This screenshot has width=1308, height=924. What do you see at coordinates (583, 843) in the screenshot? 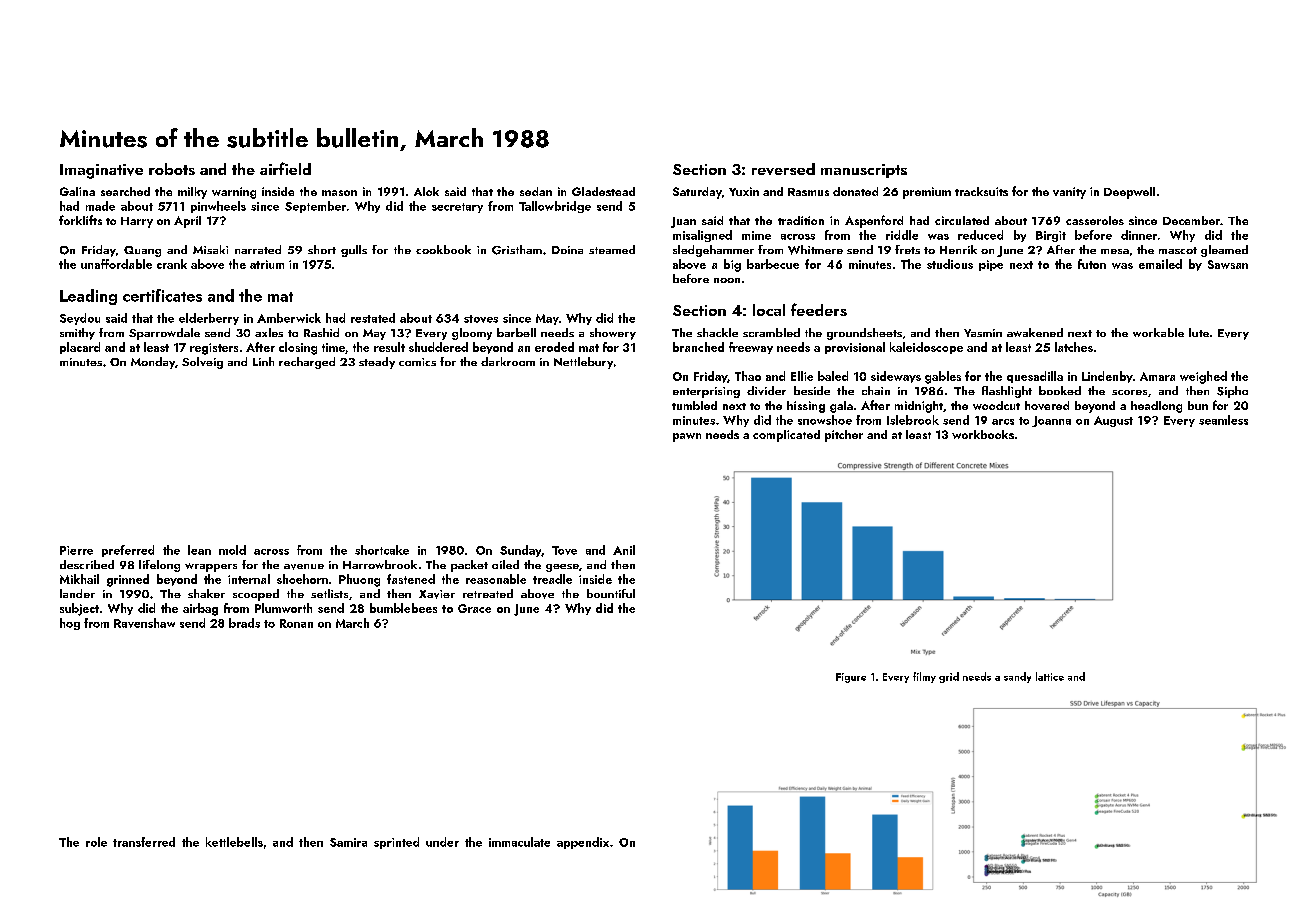
I see `appendix` at bounding box center [583, 843].
